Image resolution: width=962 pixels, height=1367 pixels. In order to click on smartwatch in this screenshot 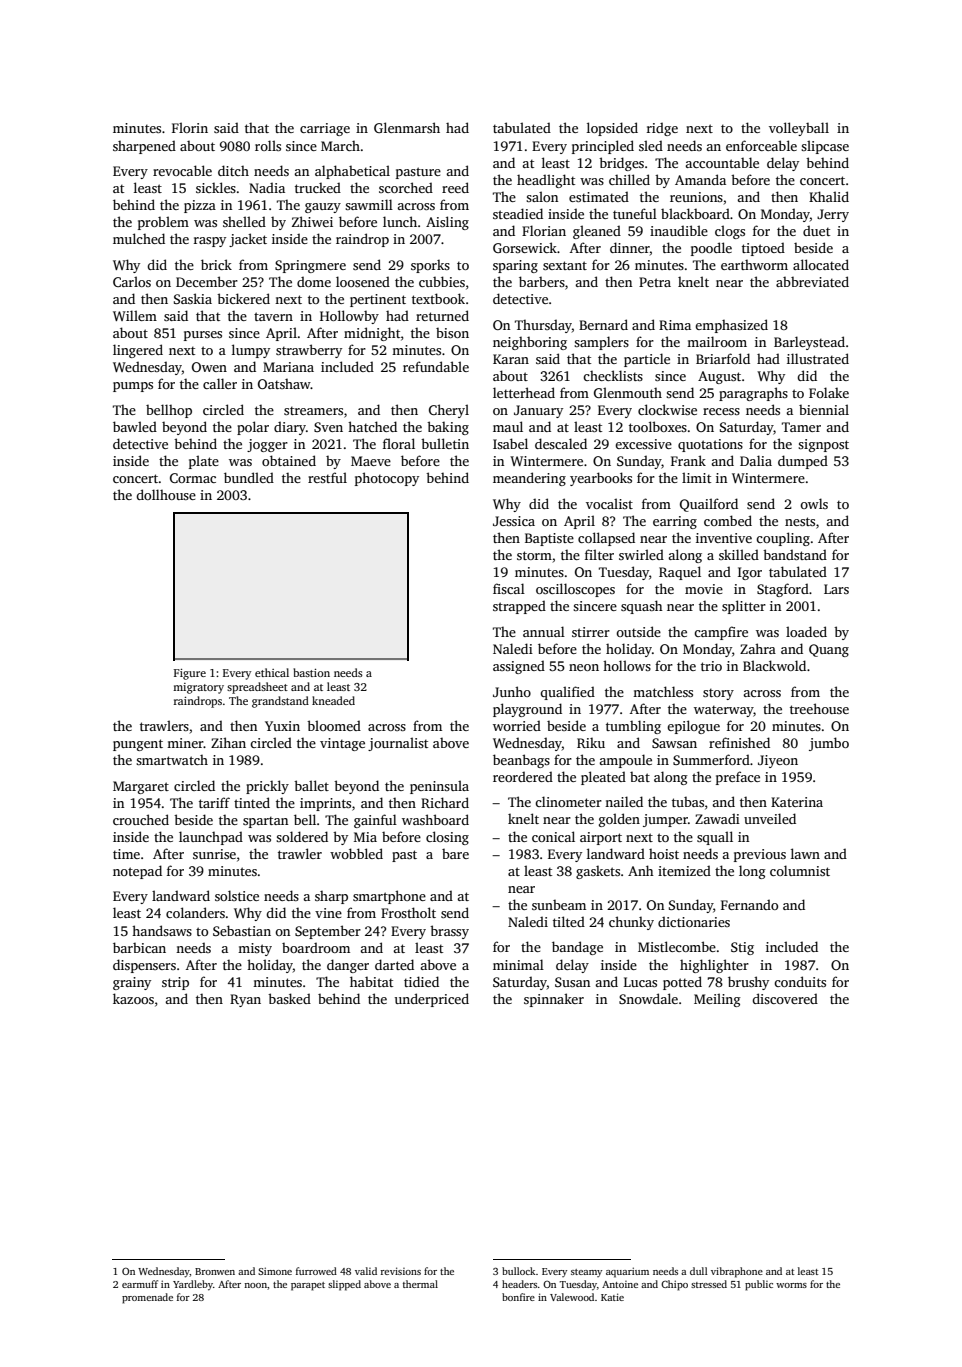, I will do `click(172, 760)`.
